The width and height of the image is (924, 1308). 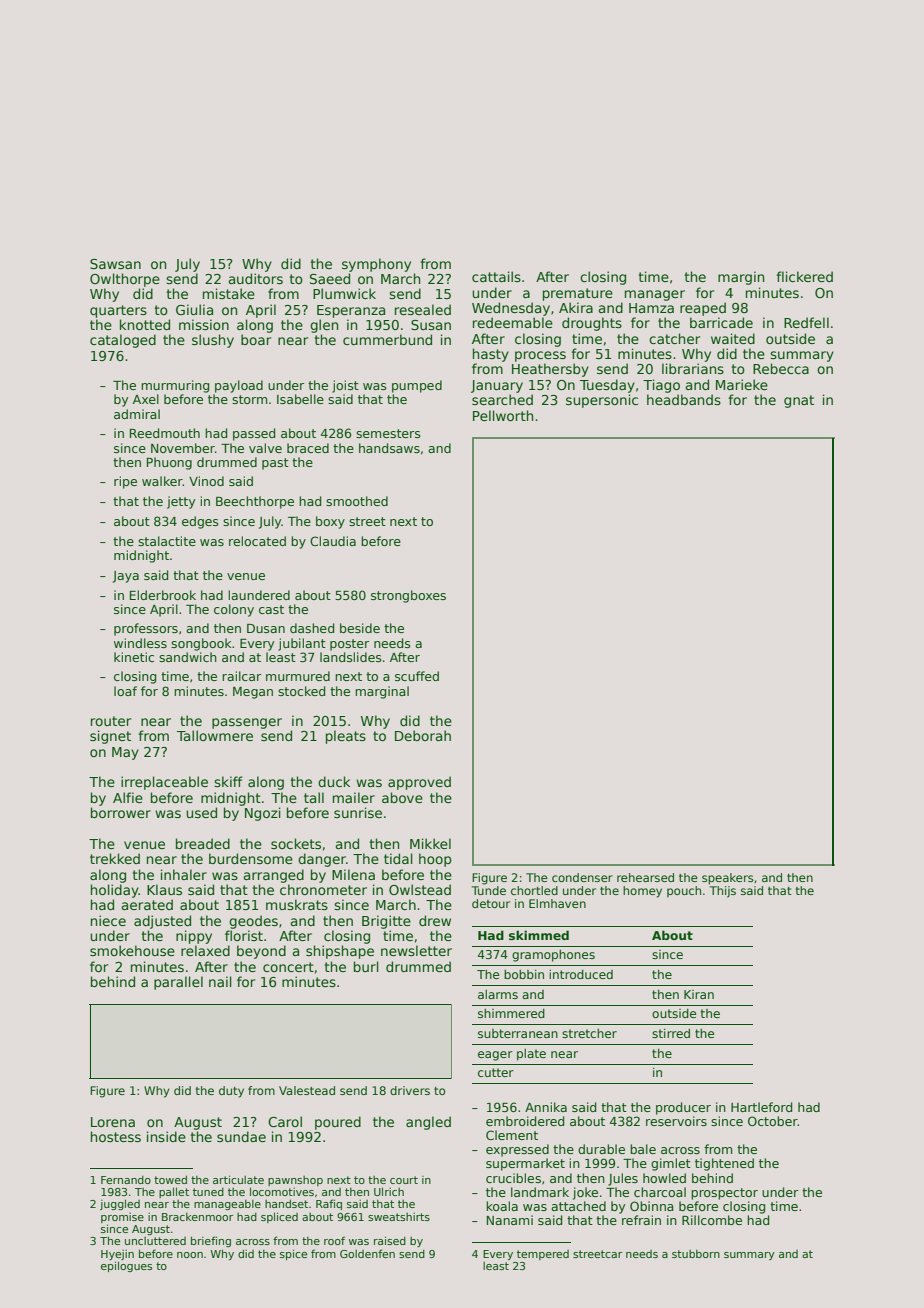 What do you see at coordinates (696, 1254) in the image?
I see `stubborn` at bounding box center [696, 1254].
